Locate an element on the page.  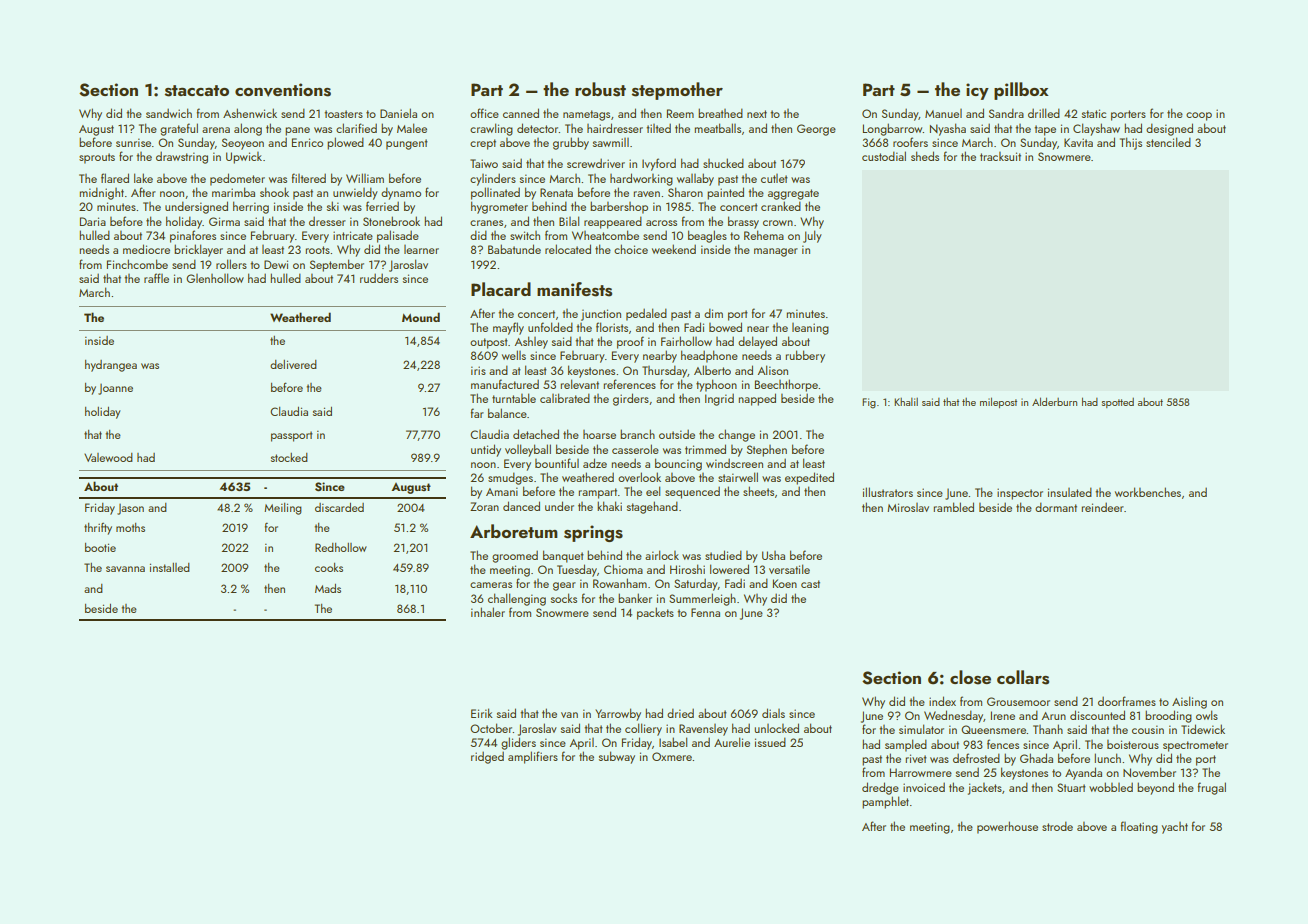
beagles is located at coordinates (707, 236).
